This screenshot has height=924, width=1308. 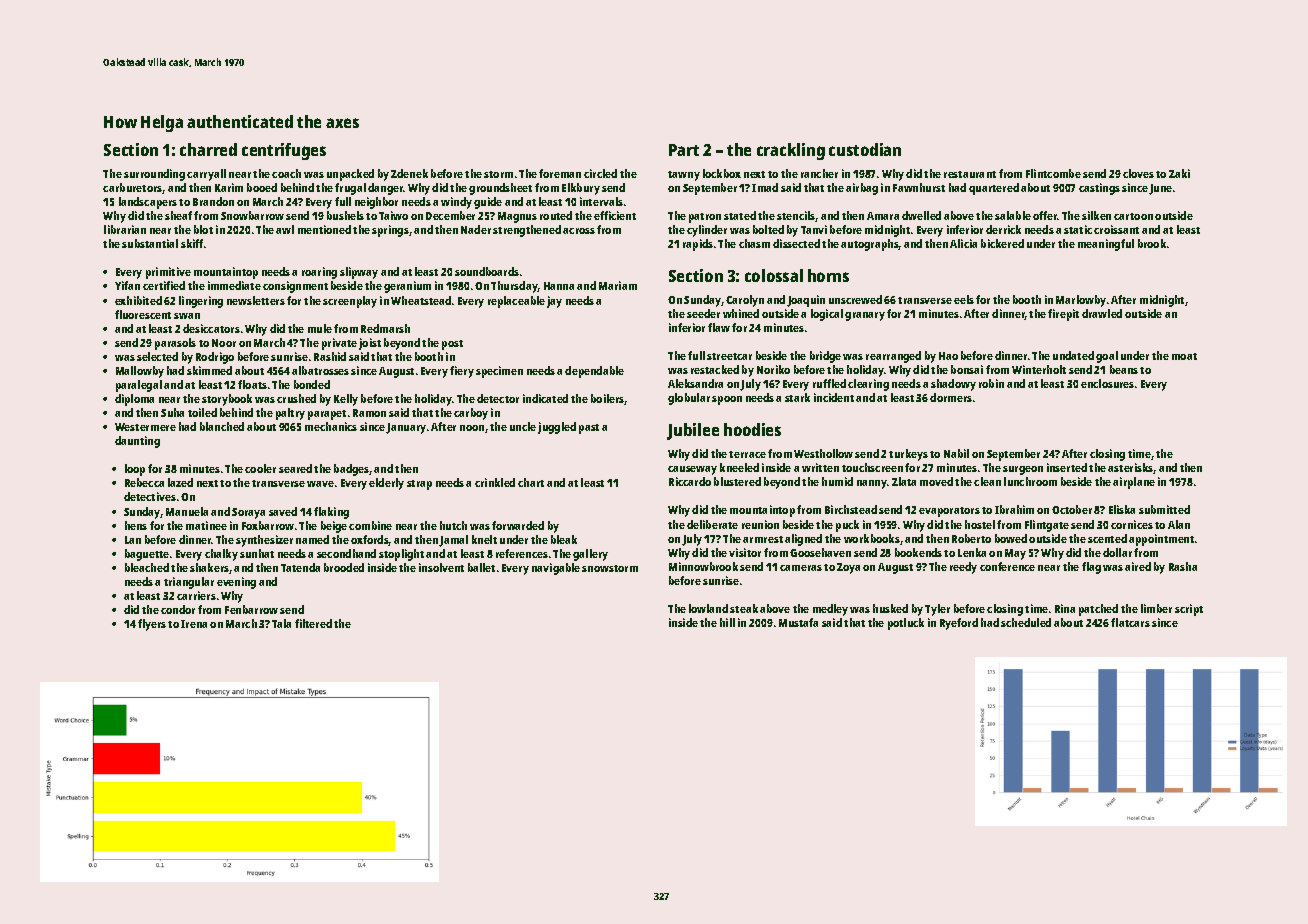 I want to click on landscapers, so click(x=148, y=203).
